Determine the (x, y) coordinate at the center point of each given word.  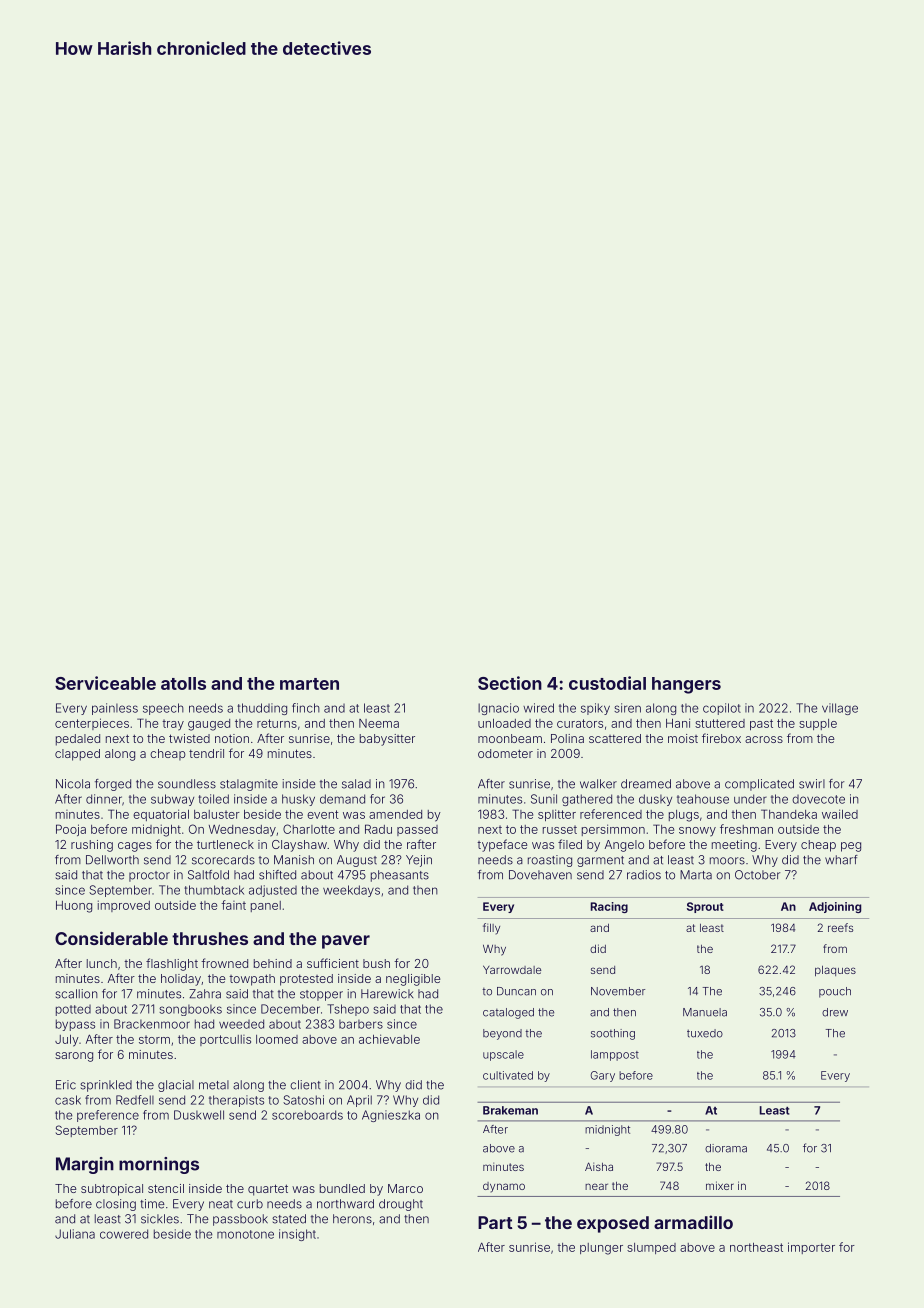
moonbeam (510, 738)
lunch (102, 963)
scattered (615, 738)
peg (851, 847)
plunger (601, 1249)
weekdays (351, 891)
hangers (686, 685)
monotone (245, 1234)
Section (510, 683)
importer (811, 1248)
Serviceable (105, 683)
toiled (213, 799)
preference (108, 1116)
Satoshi (303, 1100)
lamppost (615, 1055)
